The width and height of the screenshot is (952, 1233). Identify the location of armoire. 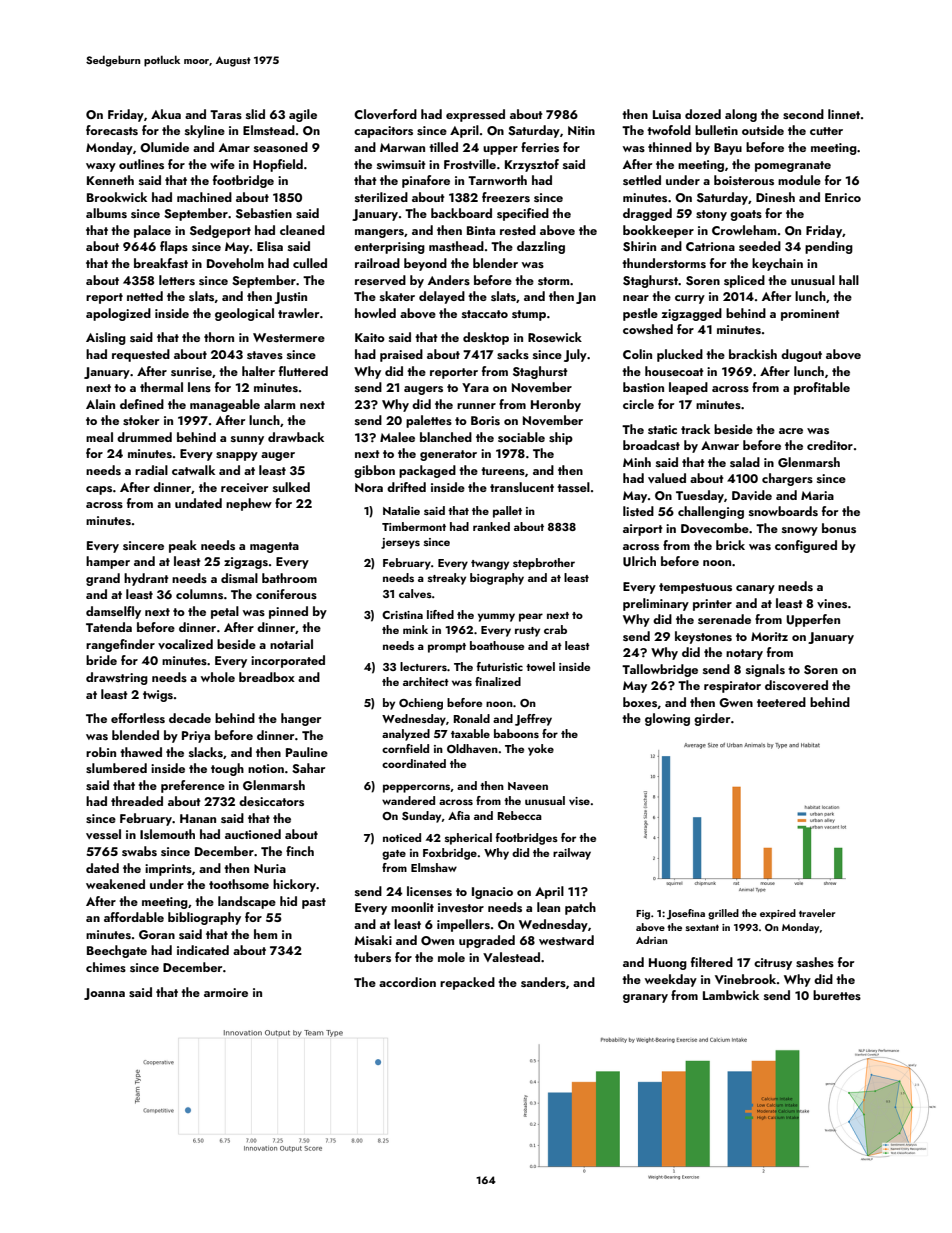
(226, 992).
